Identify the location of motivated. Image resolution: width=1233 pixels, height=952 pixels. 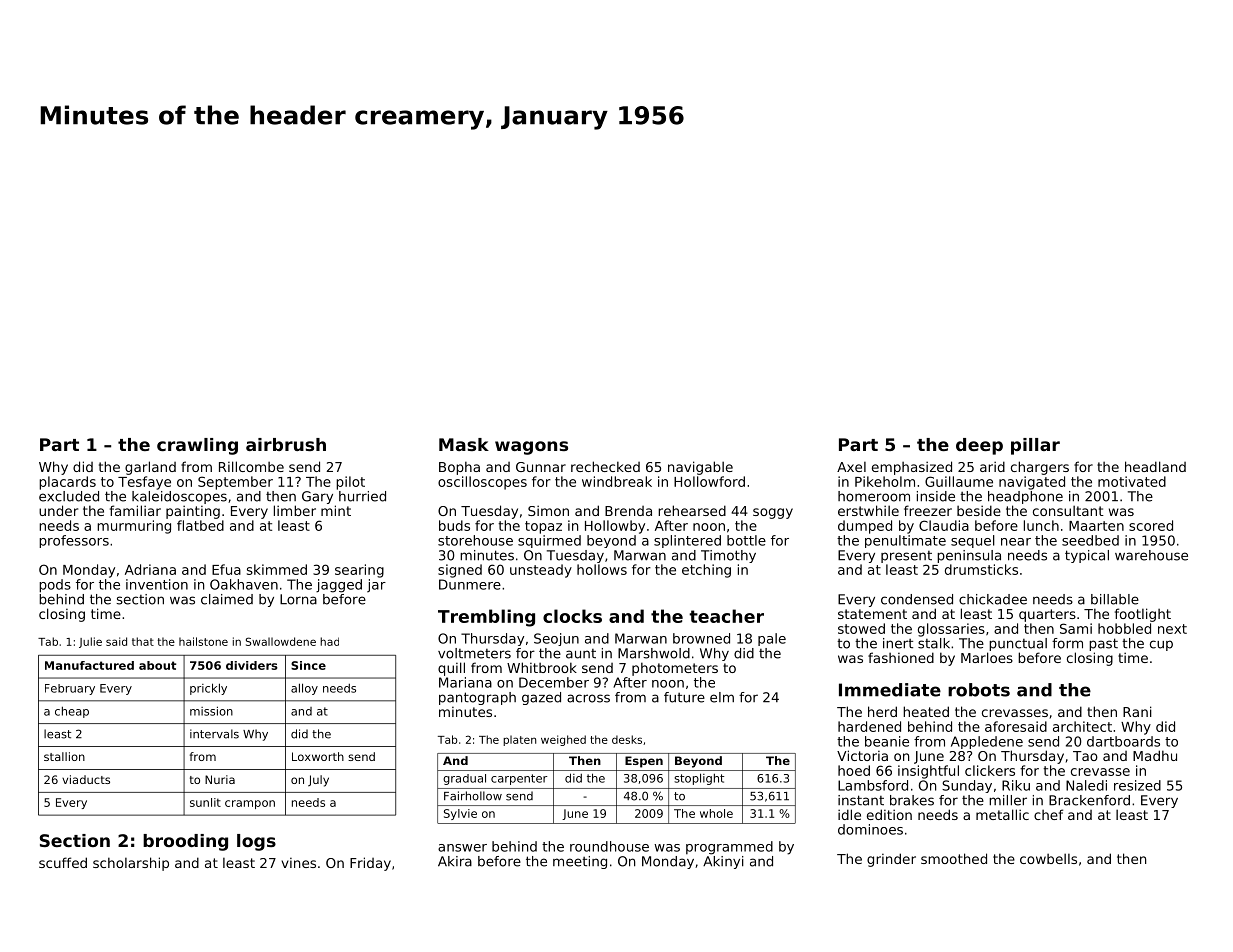
(1132, 481).
